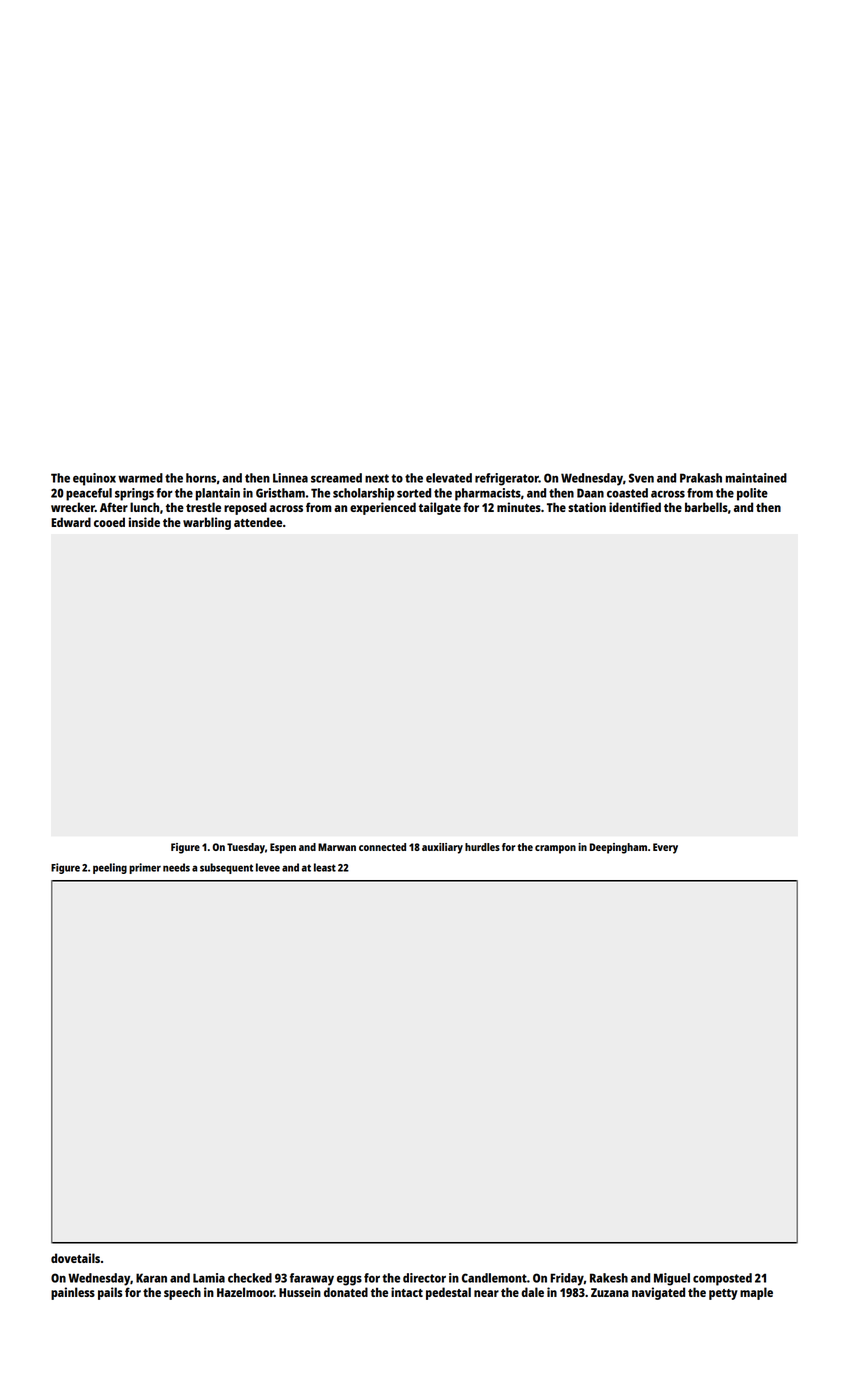 This screenshot has height=1400, width=849. What do you see at coordinates (641, 478) in the screenshot?
I see `Sven` at bounding box center [641, 478].
